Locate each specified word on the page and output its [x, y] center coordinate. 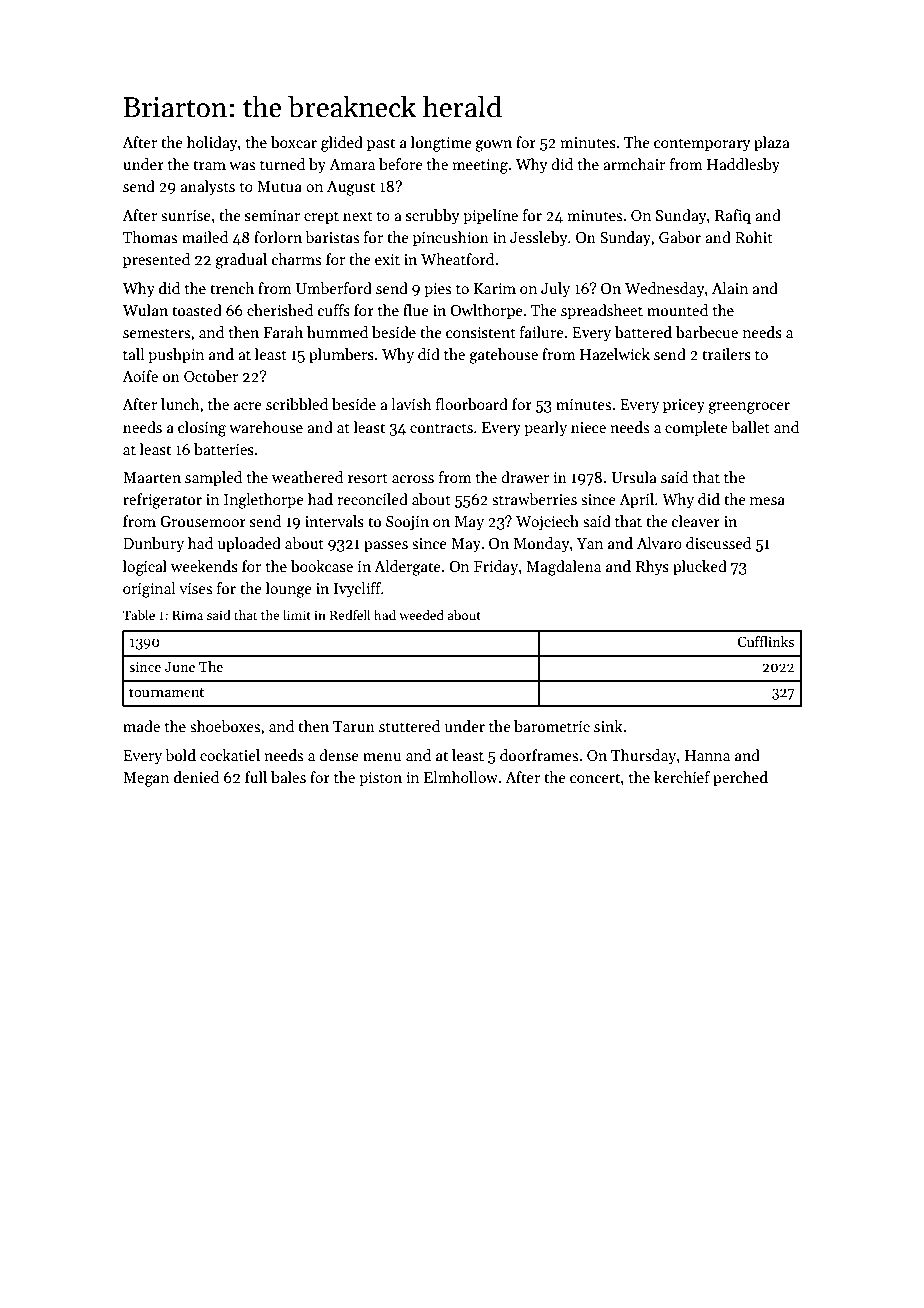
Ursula [634, 477]
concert [595, 778]
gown [493, 146]
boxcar [294, 142]
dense [339, 755]
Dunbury [153, 544]
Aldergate [407, 568]
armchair [634, 164]
